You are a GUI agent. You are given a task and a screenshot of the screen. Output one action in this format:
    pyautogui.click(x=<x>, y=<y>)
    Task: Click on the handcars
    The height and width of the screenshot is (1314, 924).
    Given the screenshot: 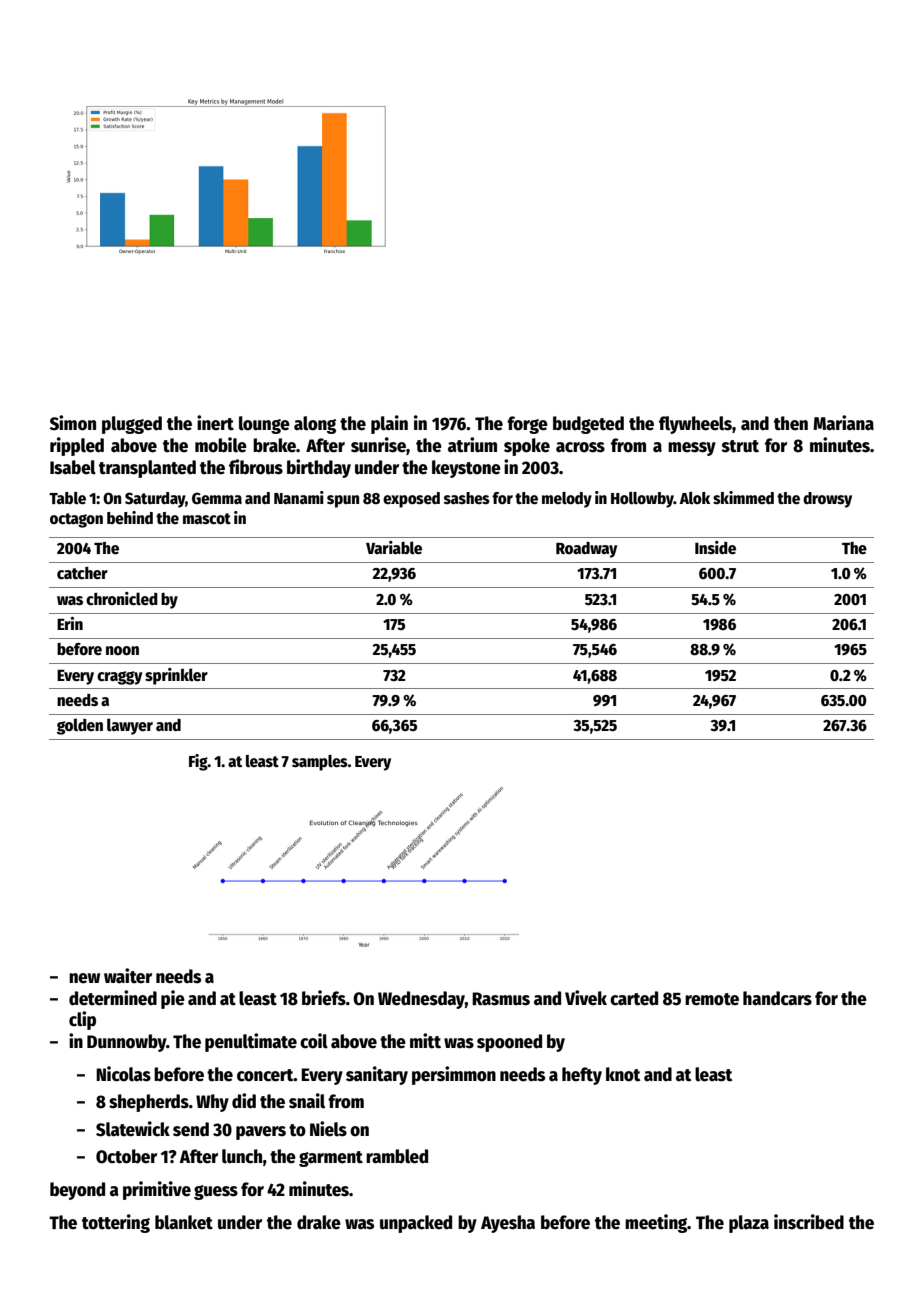 What is the action you would take?
    pyautogui.click(x=777, y=998)
